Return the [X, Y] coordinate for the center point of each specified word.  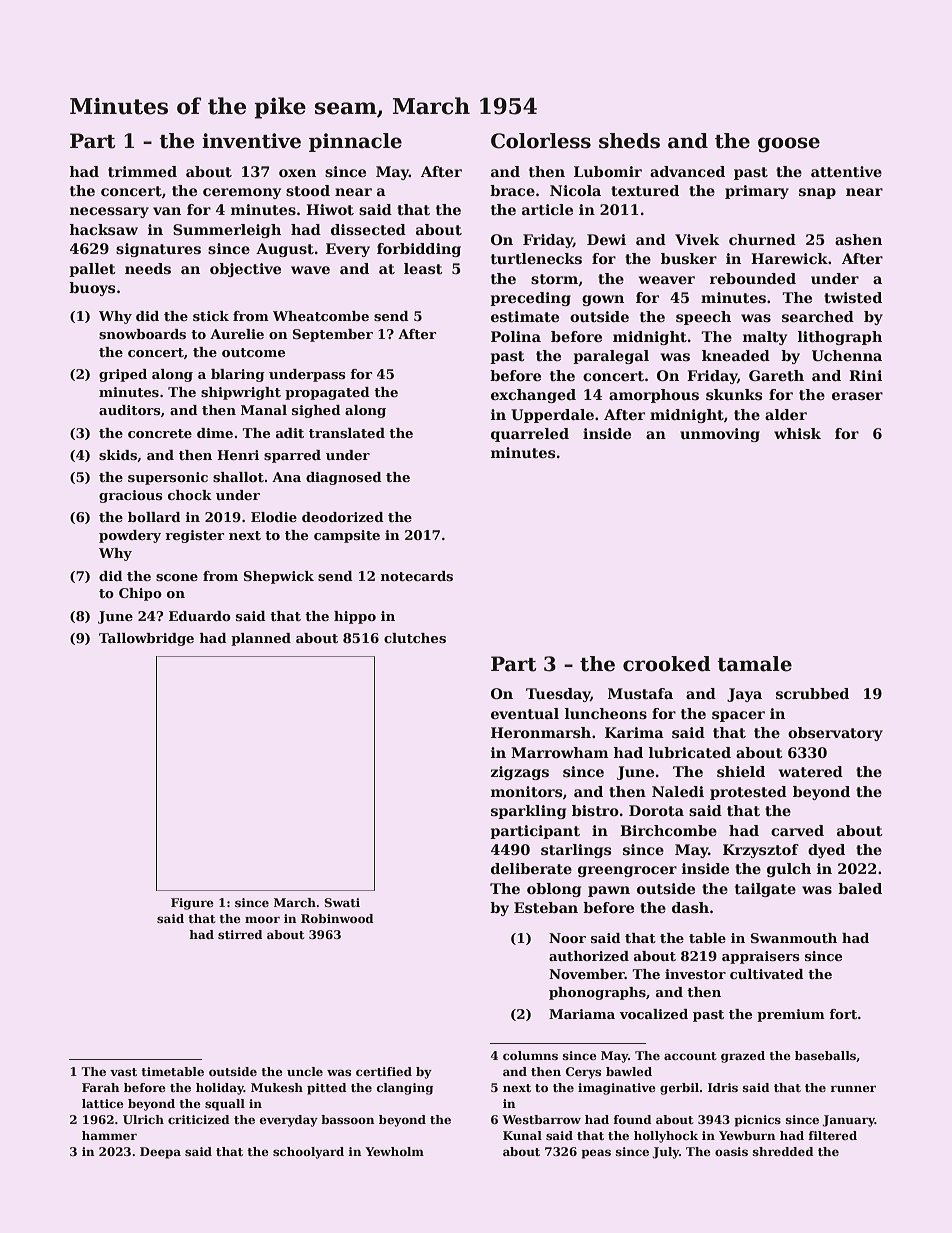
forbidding [419, 250]
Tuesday [558, 695]
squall [225, 1105]
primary [757, 192]
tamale [754, 664]
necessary [109, 212]
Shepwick [279, 577]
